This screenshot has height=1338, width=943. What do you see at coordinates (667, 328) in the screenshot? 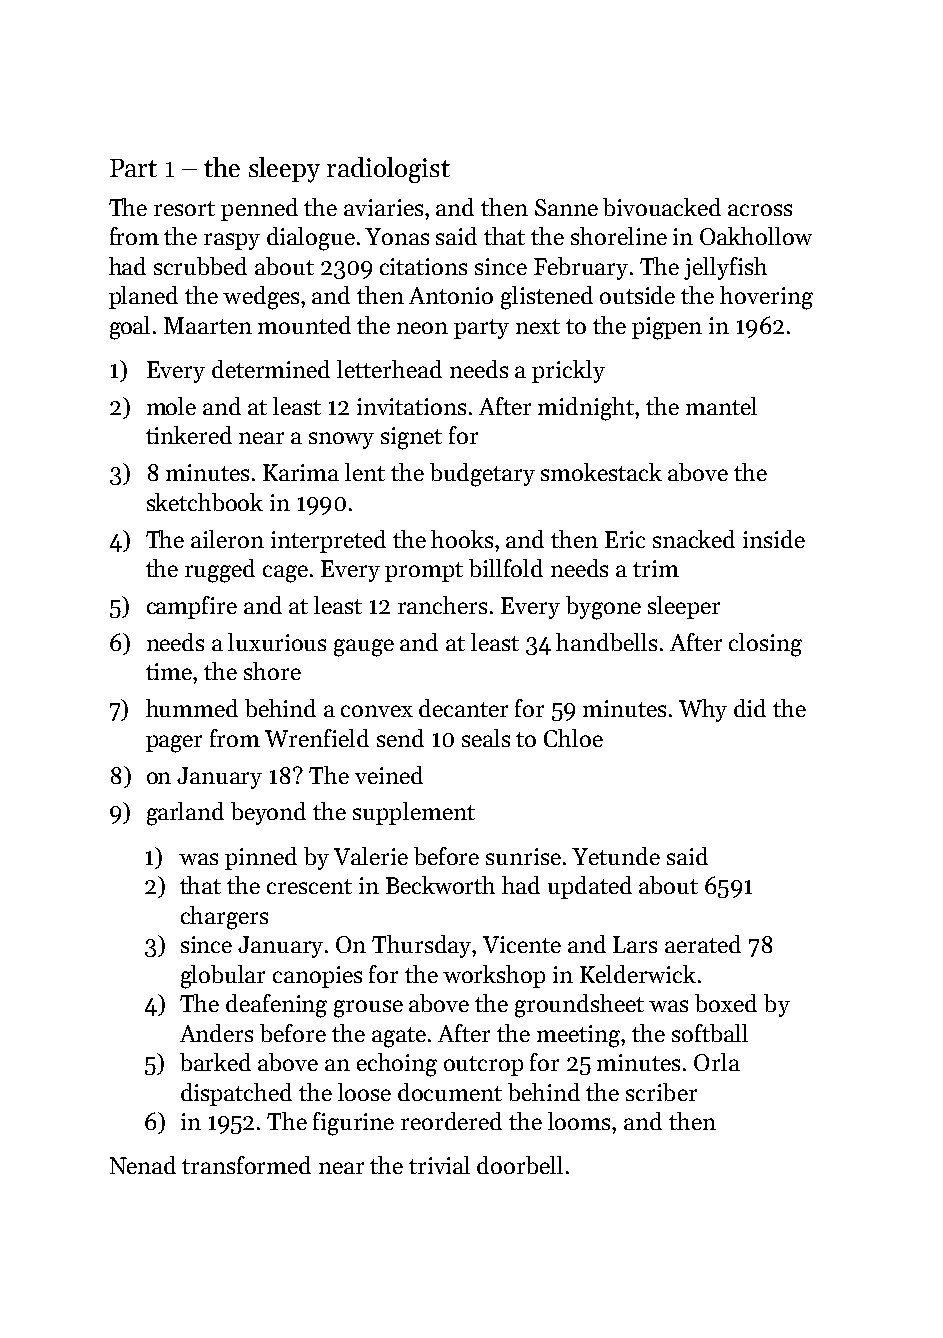
I see `pigpen` at bounding box center [667, 328].
